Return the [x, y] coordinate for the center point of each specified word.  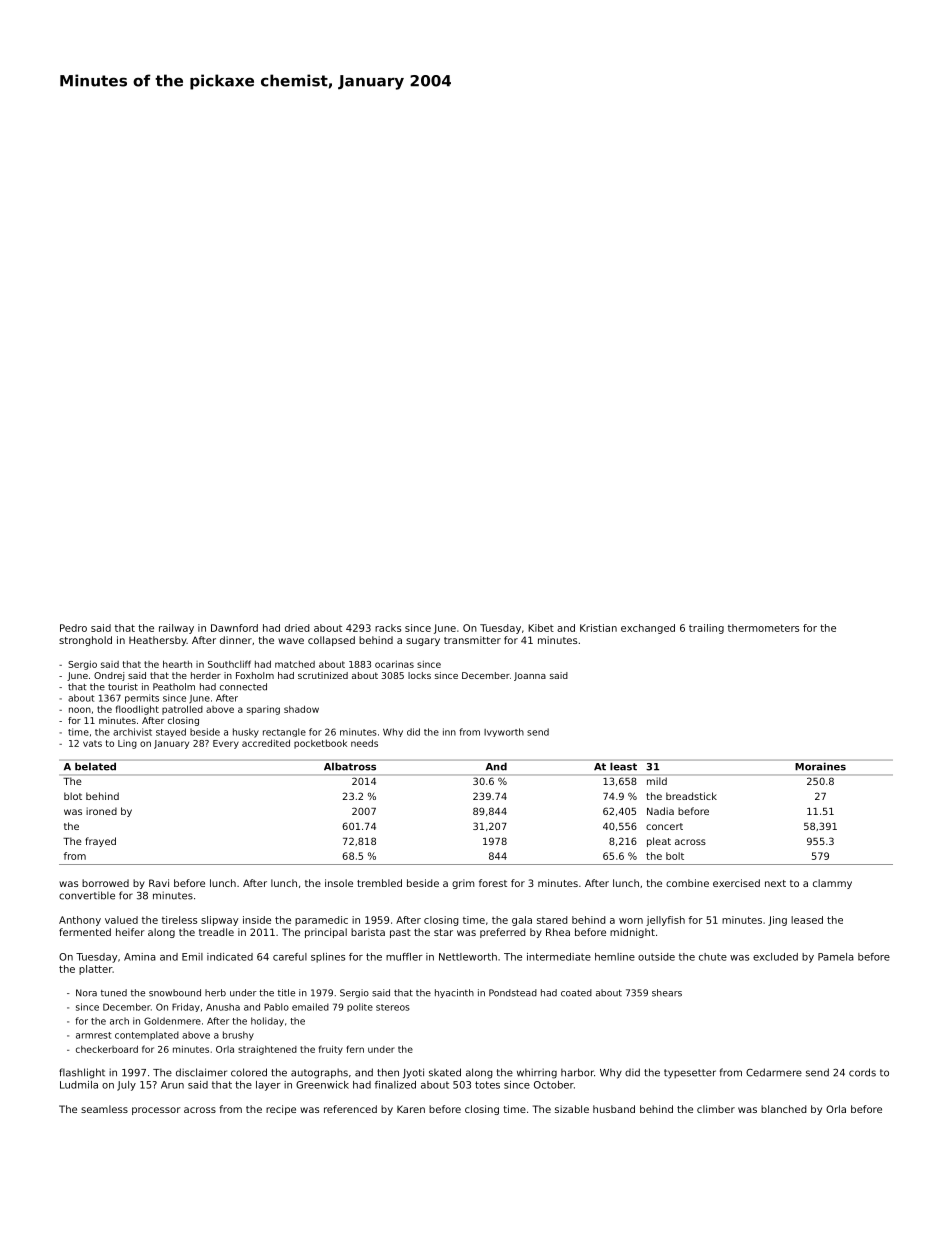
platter [96, 970]
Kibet [541, 628]
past [400, 933]
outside [656, 957]
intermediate [559, 957]
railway [176, 629]
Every [226, 744]
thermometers [763, 628]
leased [807, 920]
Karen [411, 1109]
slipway [219, 921]
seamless [104, 1109]
